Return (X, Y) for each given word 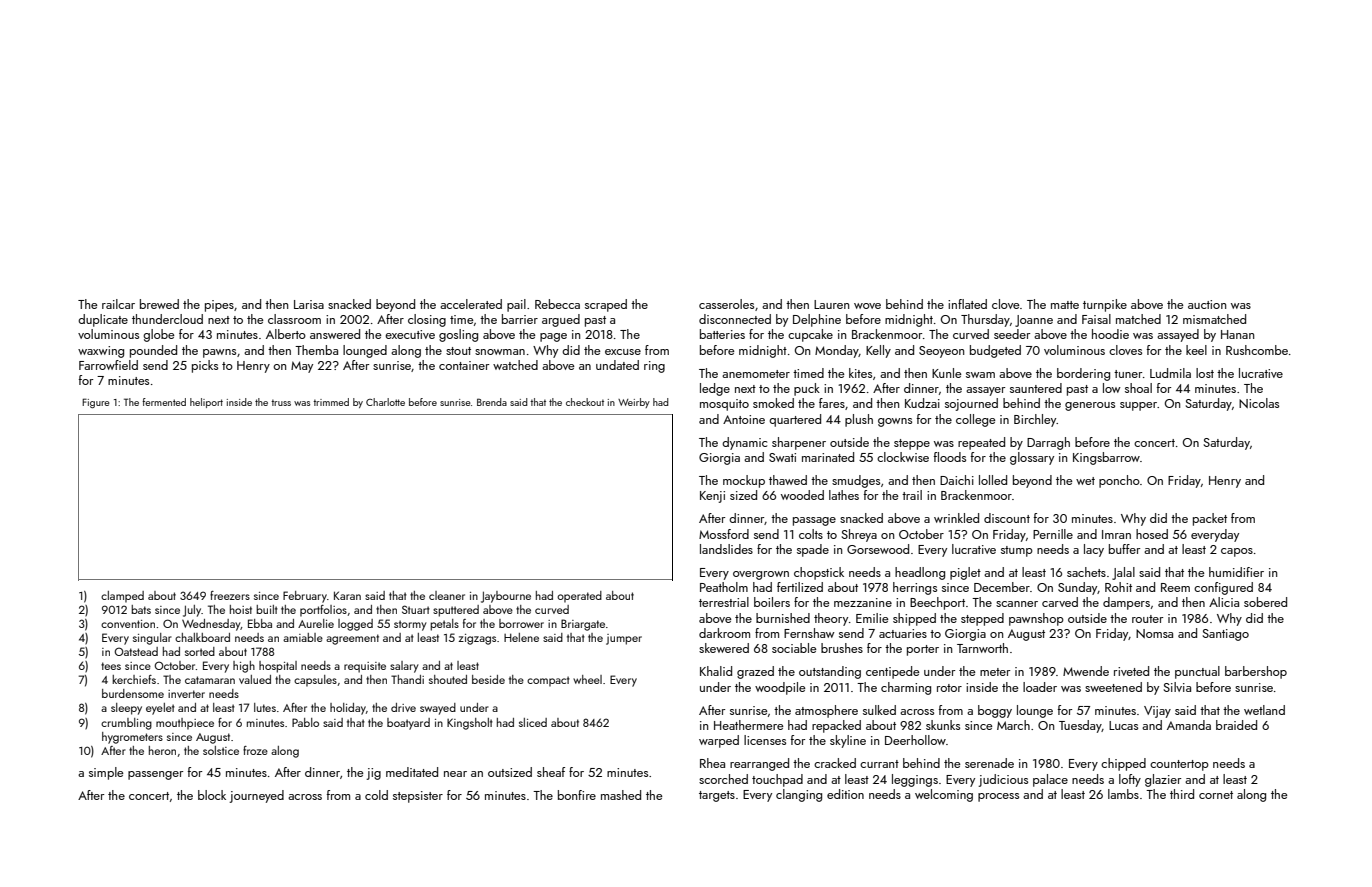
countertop (1179, 765)
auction (1207, 304)
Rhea (712, 763)
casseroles (726, 304)
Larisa (309, 304)
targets (717, 796)
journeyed (256, 796)
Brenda (492, 402)
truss (281, 402)
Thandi (407, 679)
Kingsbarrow (1106, 458)
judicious (1003, 780)
